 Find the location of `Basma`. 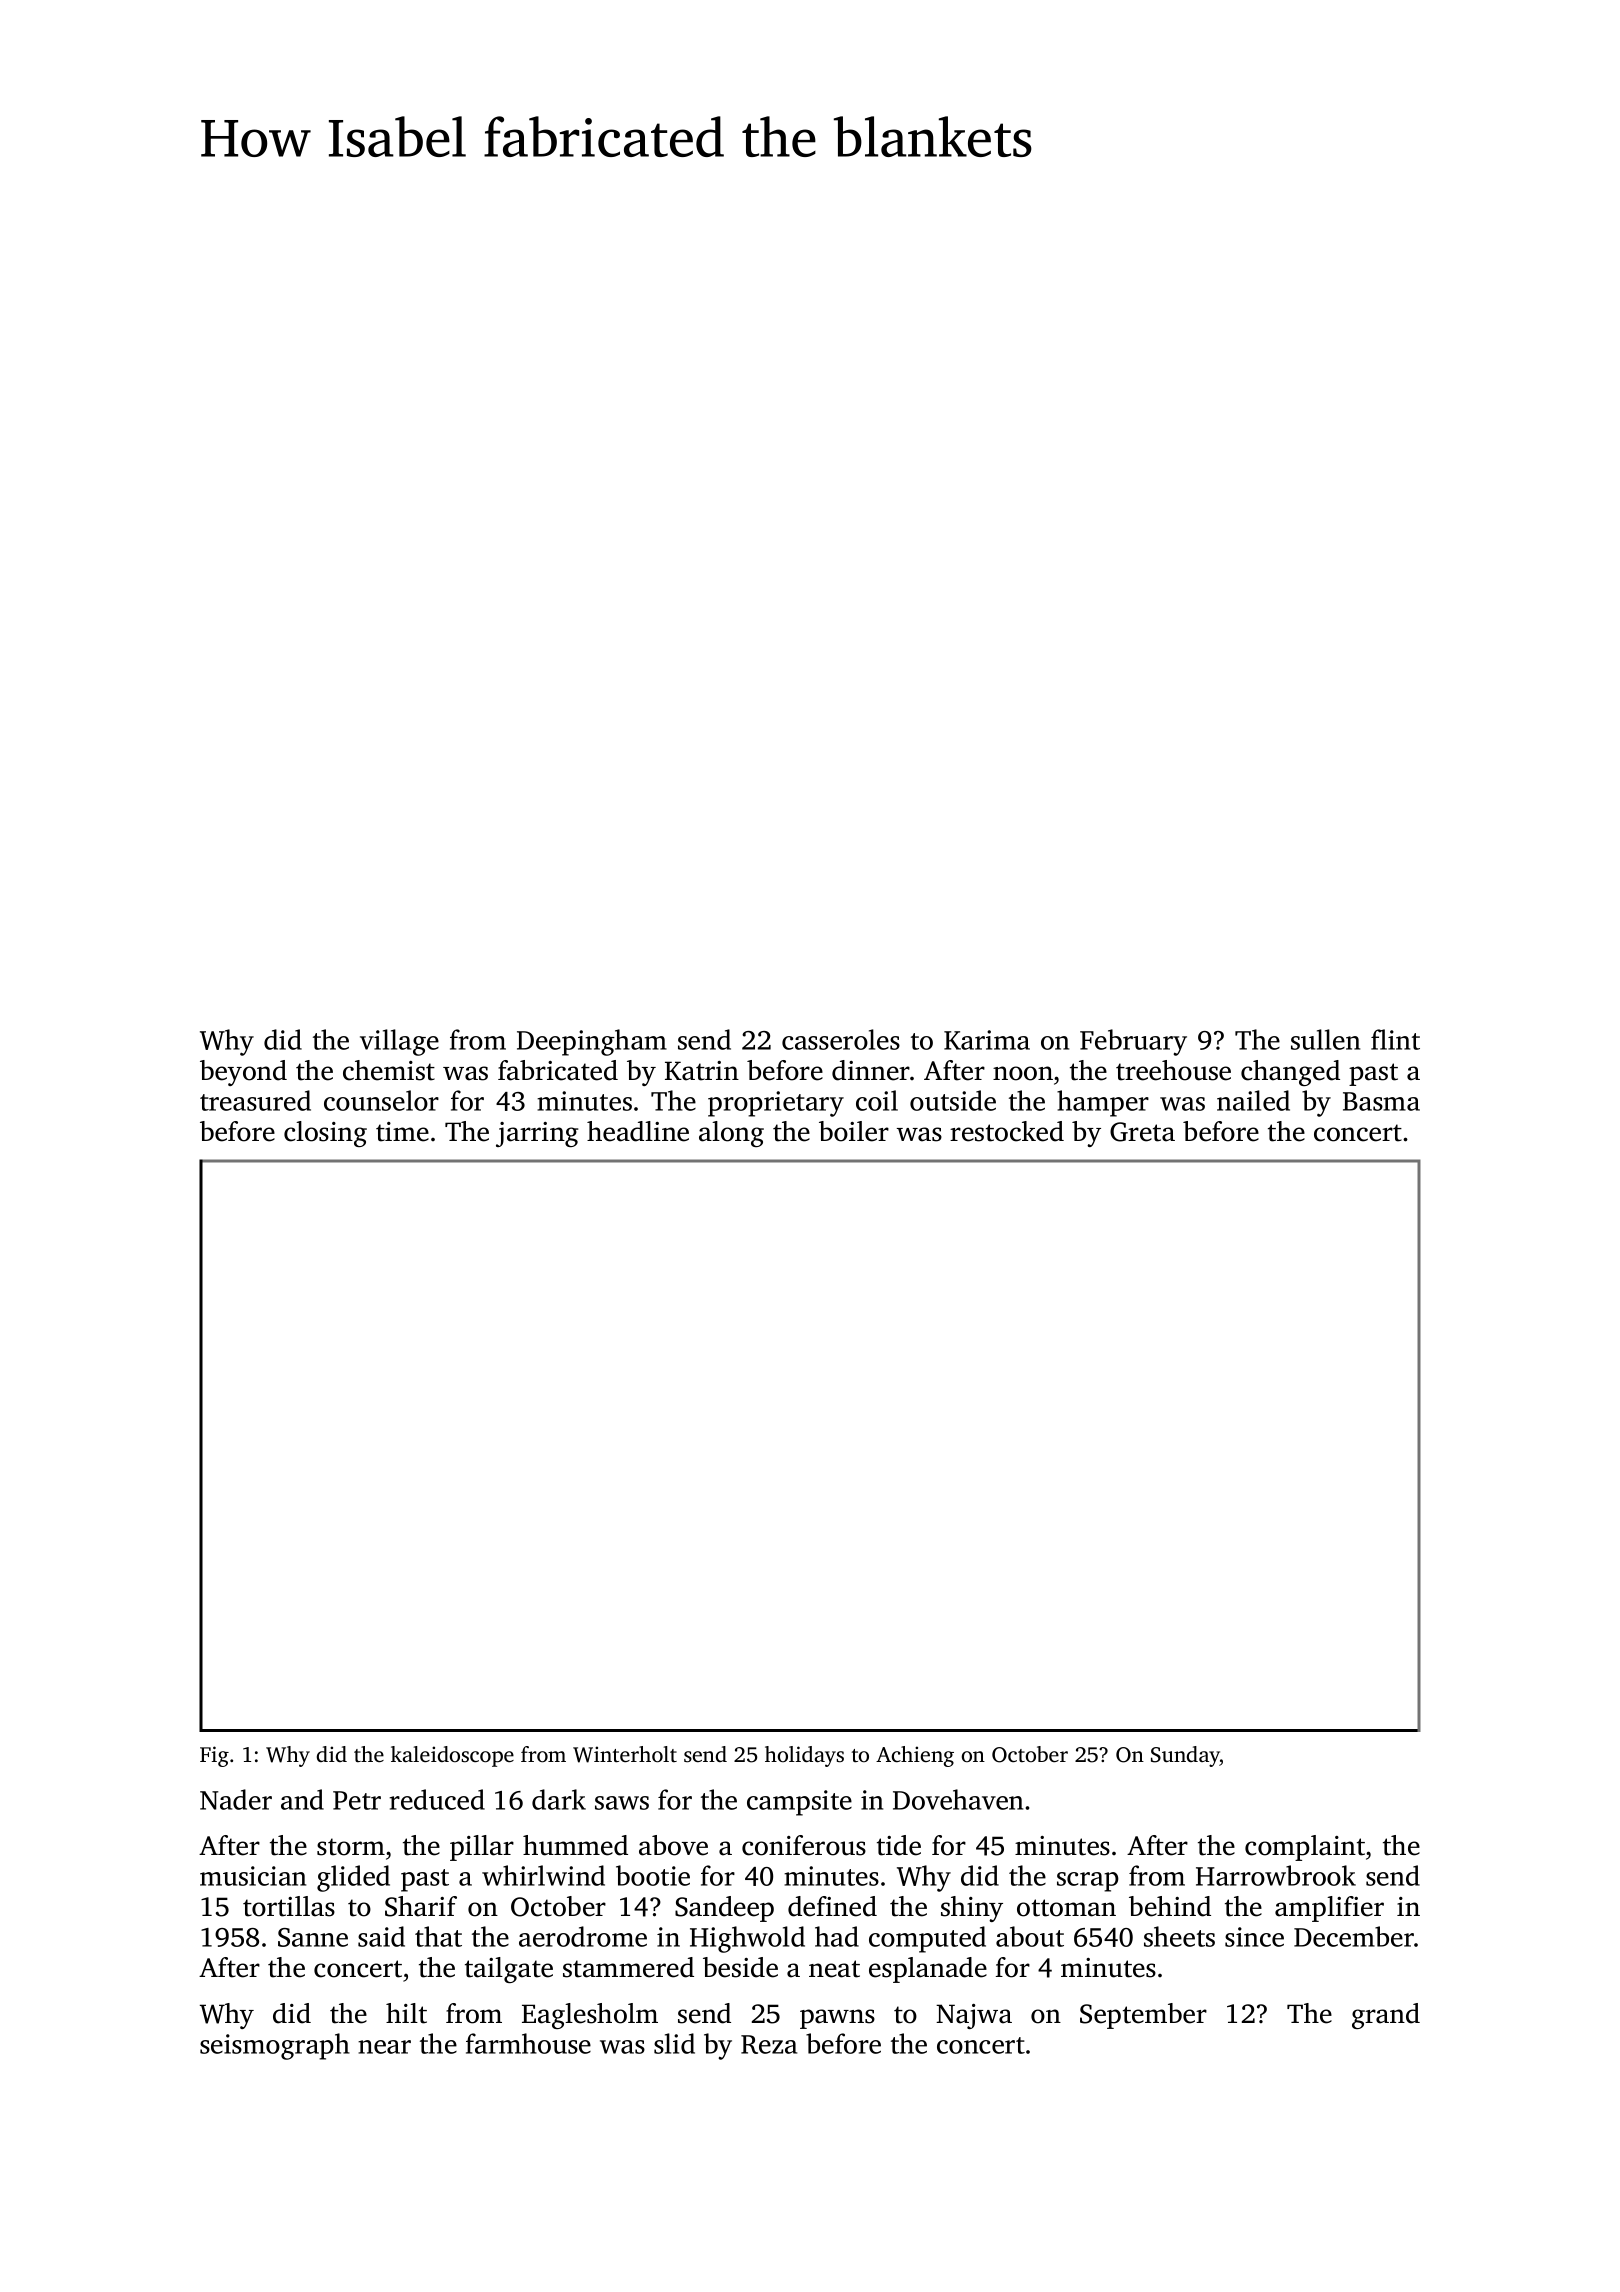

Basma is located at coordinates (1381, 1101).
